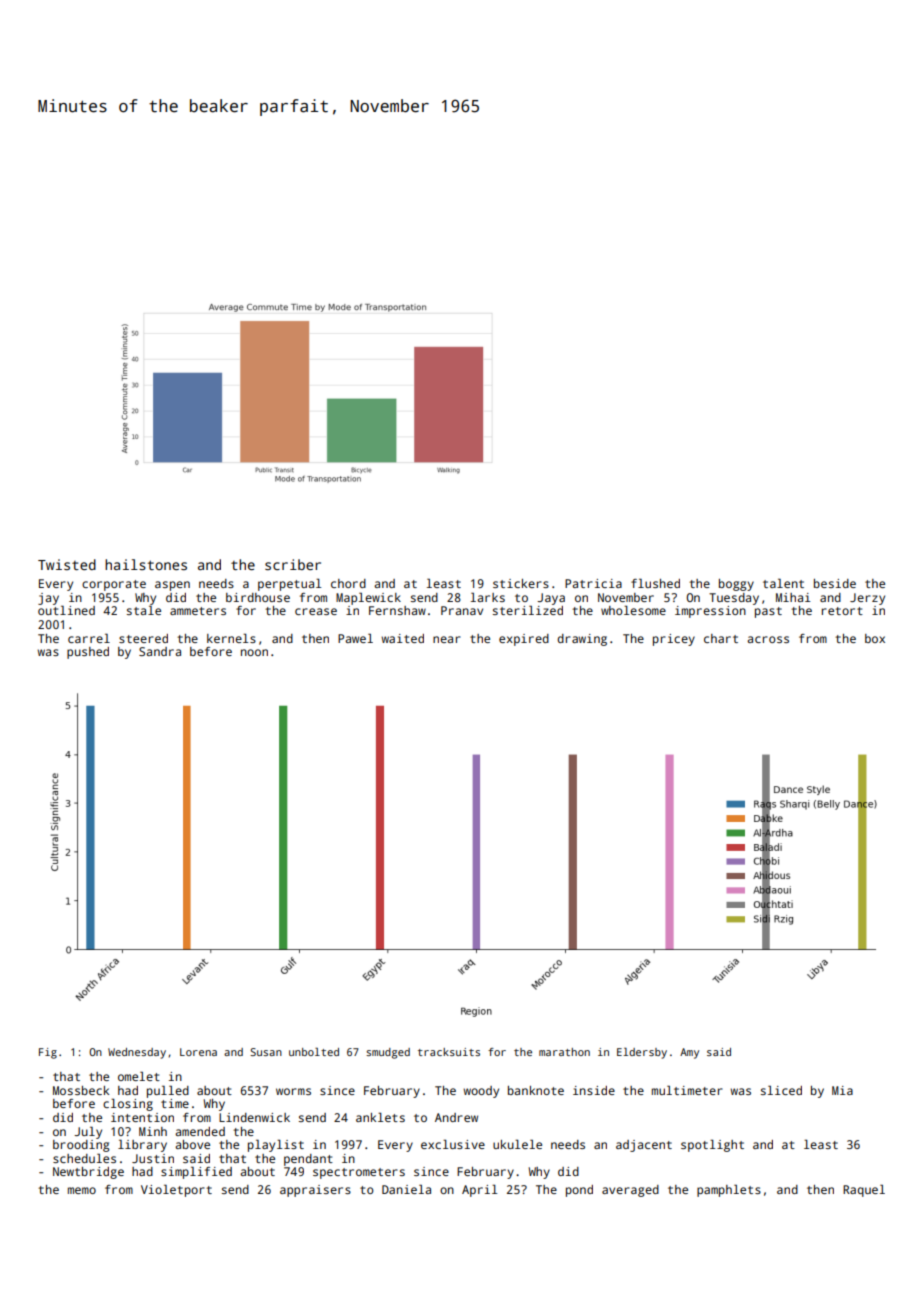  Describe the element at coordinates (835, 583) in the image. I see `beside` at that location.
